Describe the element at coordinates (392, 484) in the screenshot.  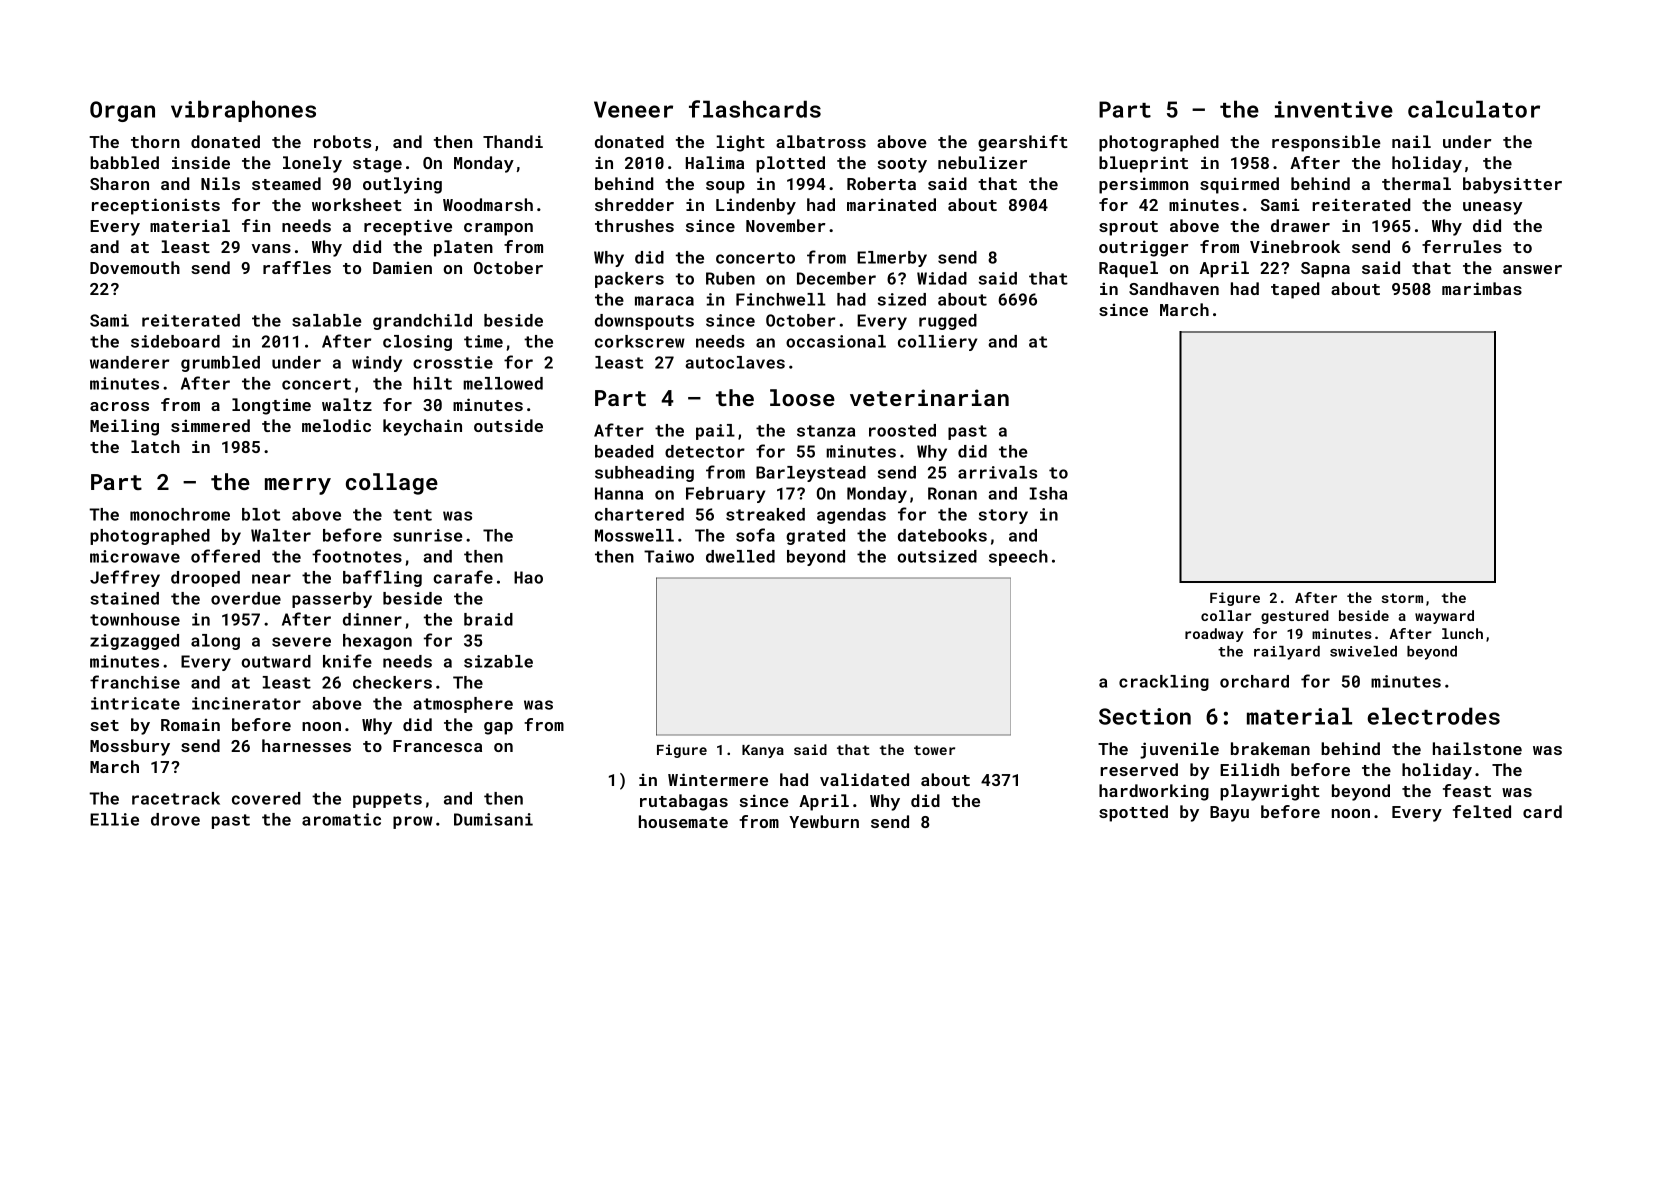
I see `collage` at that location.
